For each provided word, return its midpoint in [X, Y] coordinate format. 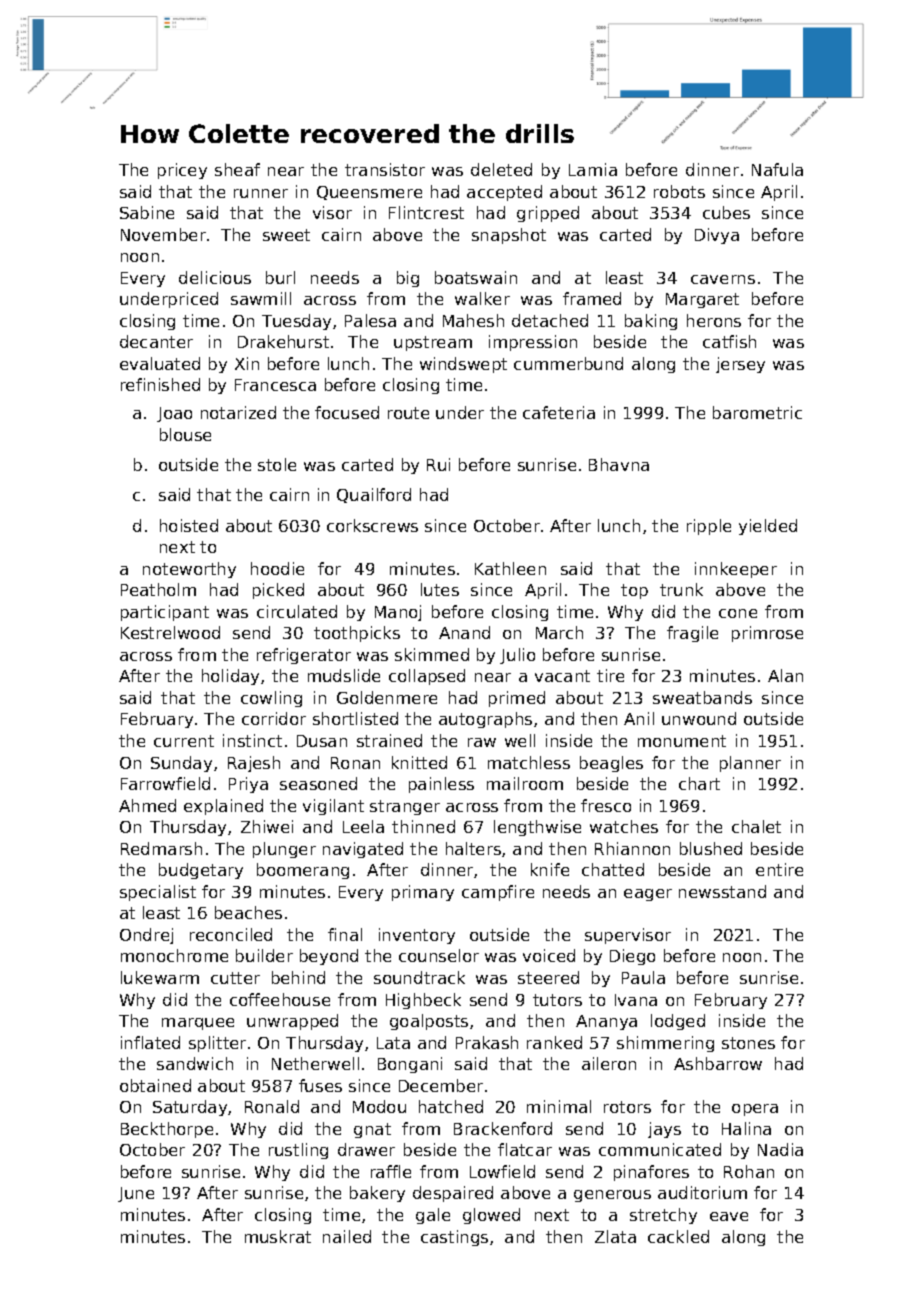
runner [261, 193]
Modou [379, 1106]
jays [664, 1130]
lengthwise [537, 828]
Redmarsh [161, 848]
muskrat [278, 1236]
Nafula [777, 169]
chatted [613, 869]
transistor [385, 169]
